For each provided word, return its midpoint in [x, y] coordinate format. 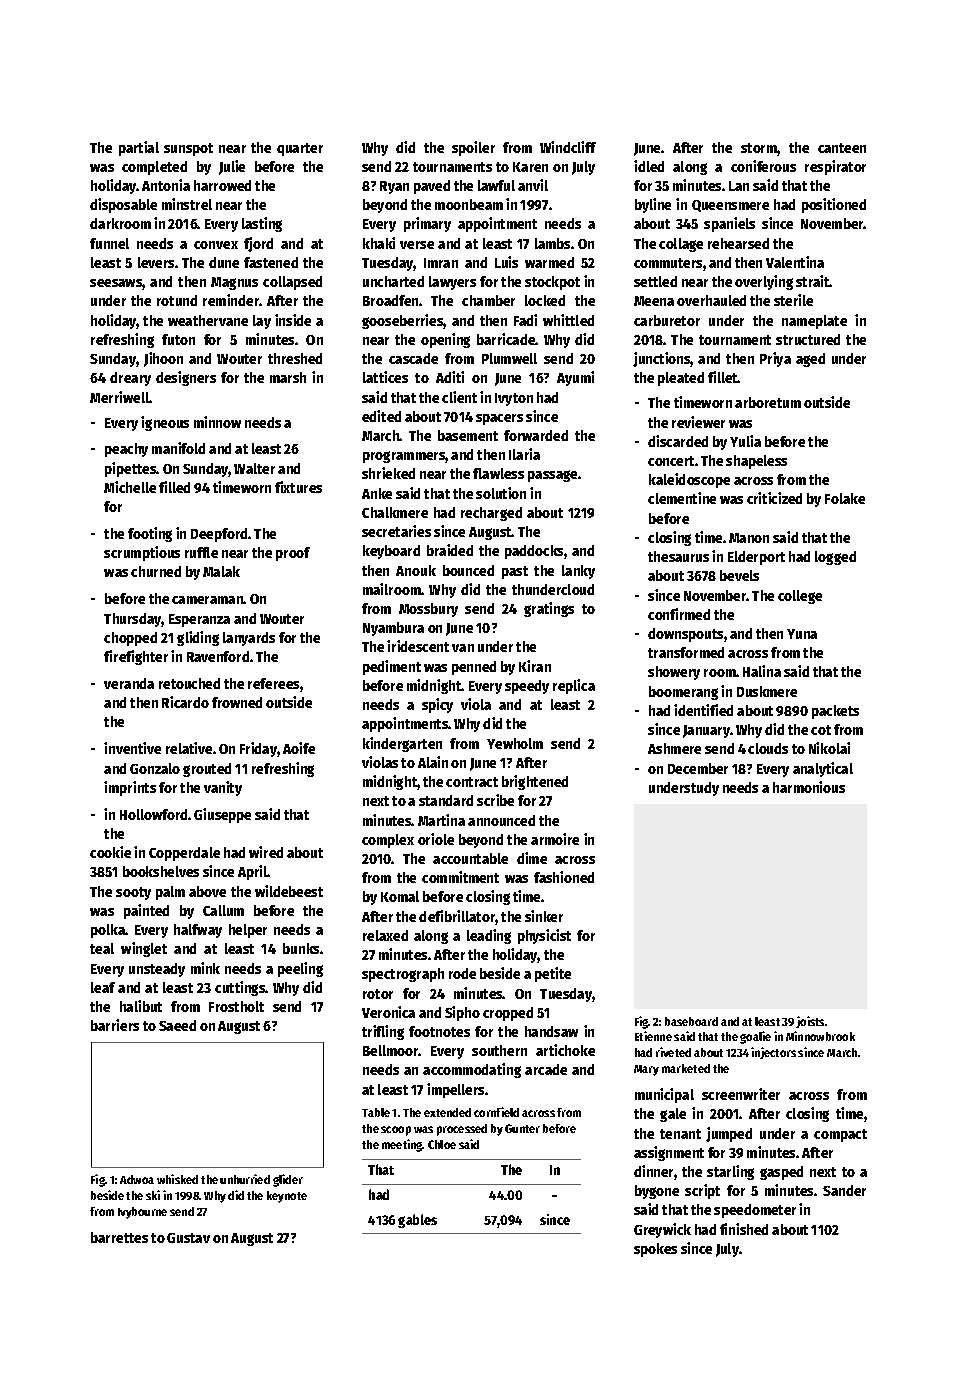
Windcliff [568, 147]
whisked [177, 1179]
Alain [433, 762]
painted [146, 911]
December [698, 768]
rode [462, 973]
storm [759, 148]
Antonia [166, 185]
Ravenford [218, 656]
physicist [544, 936]
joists [810, 1022]
